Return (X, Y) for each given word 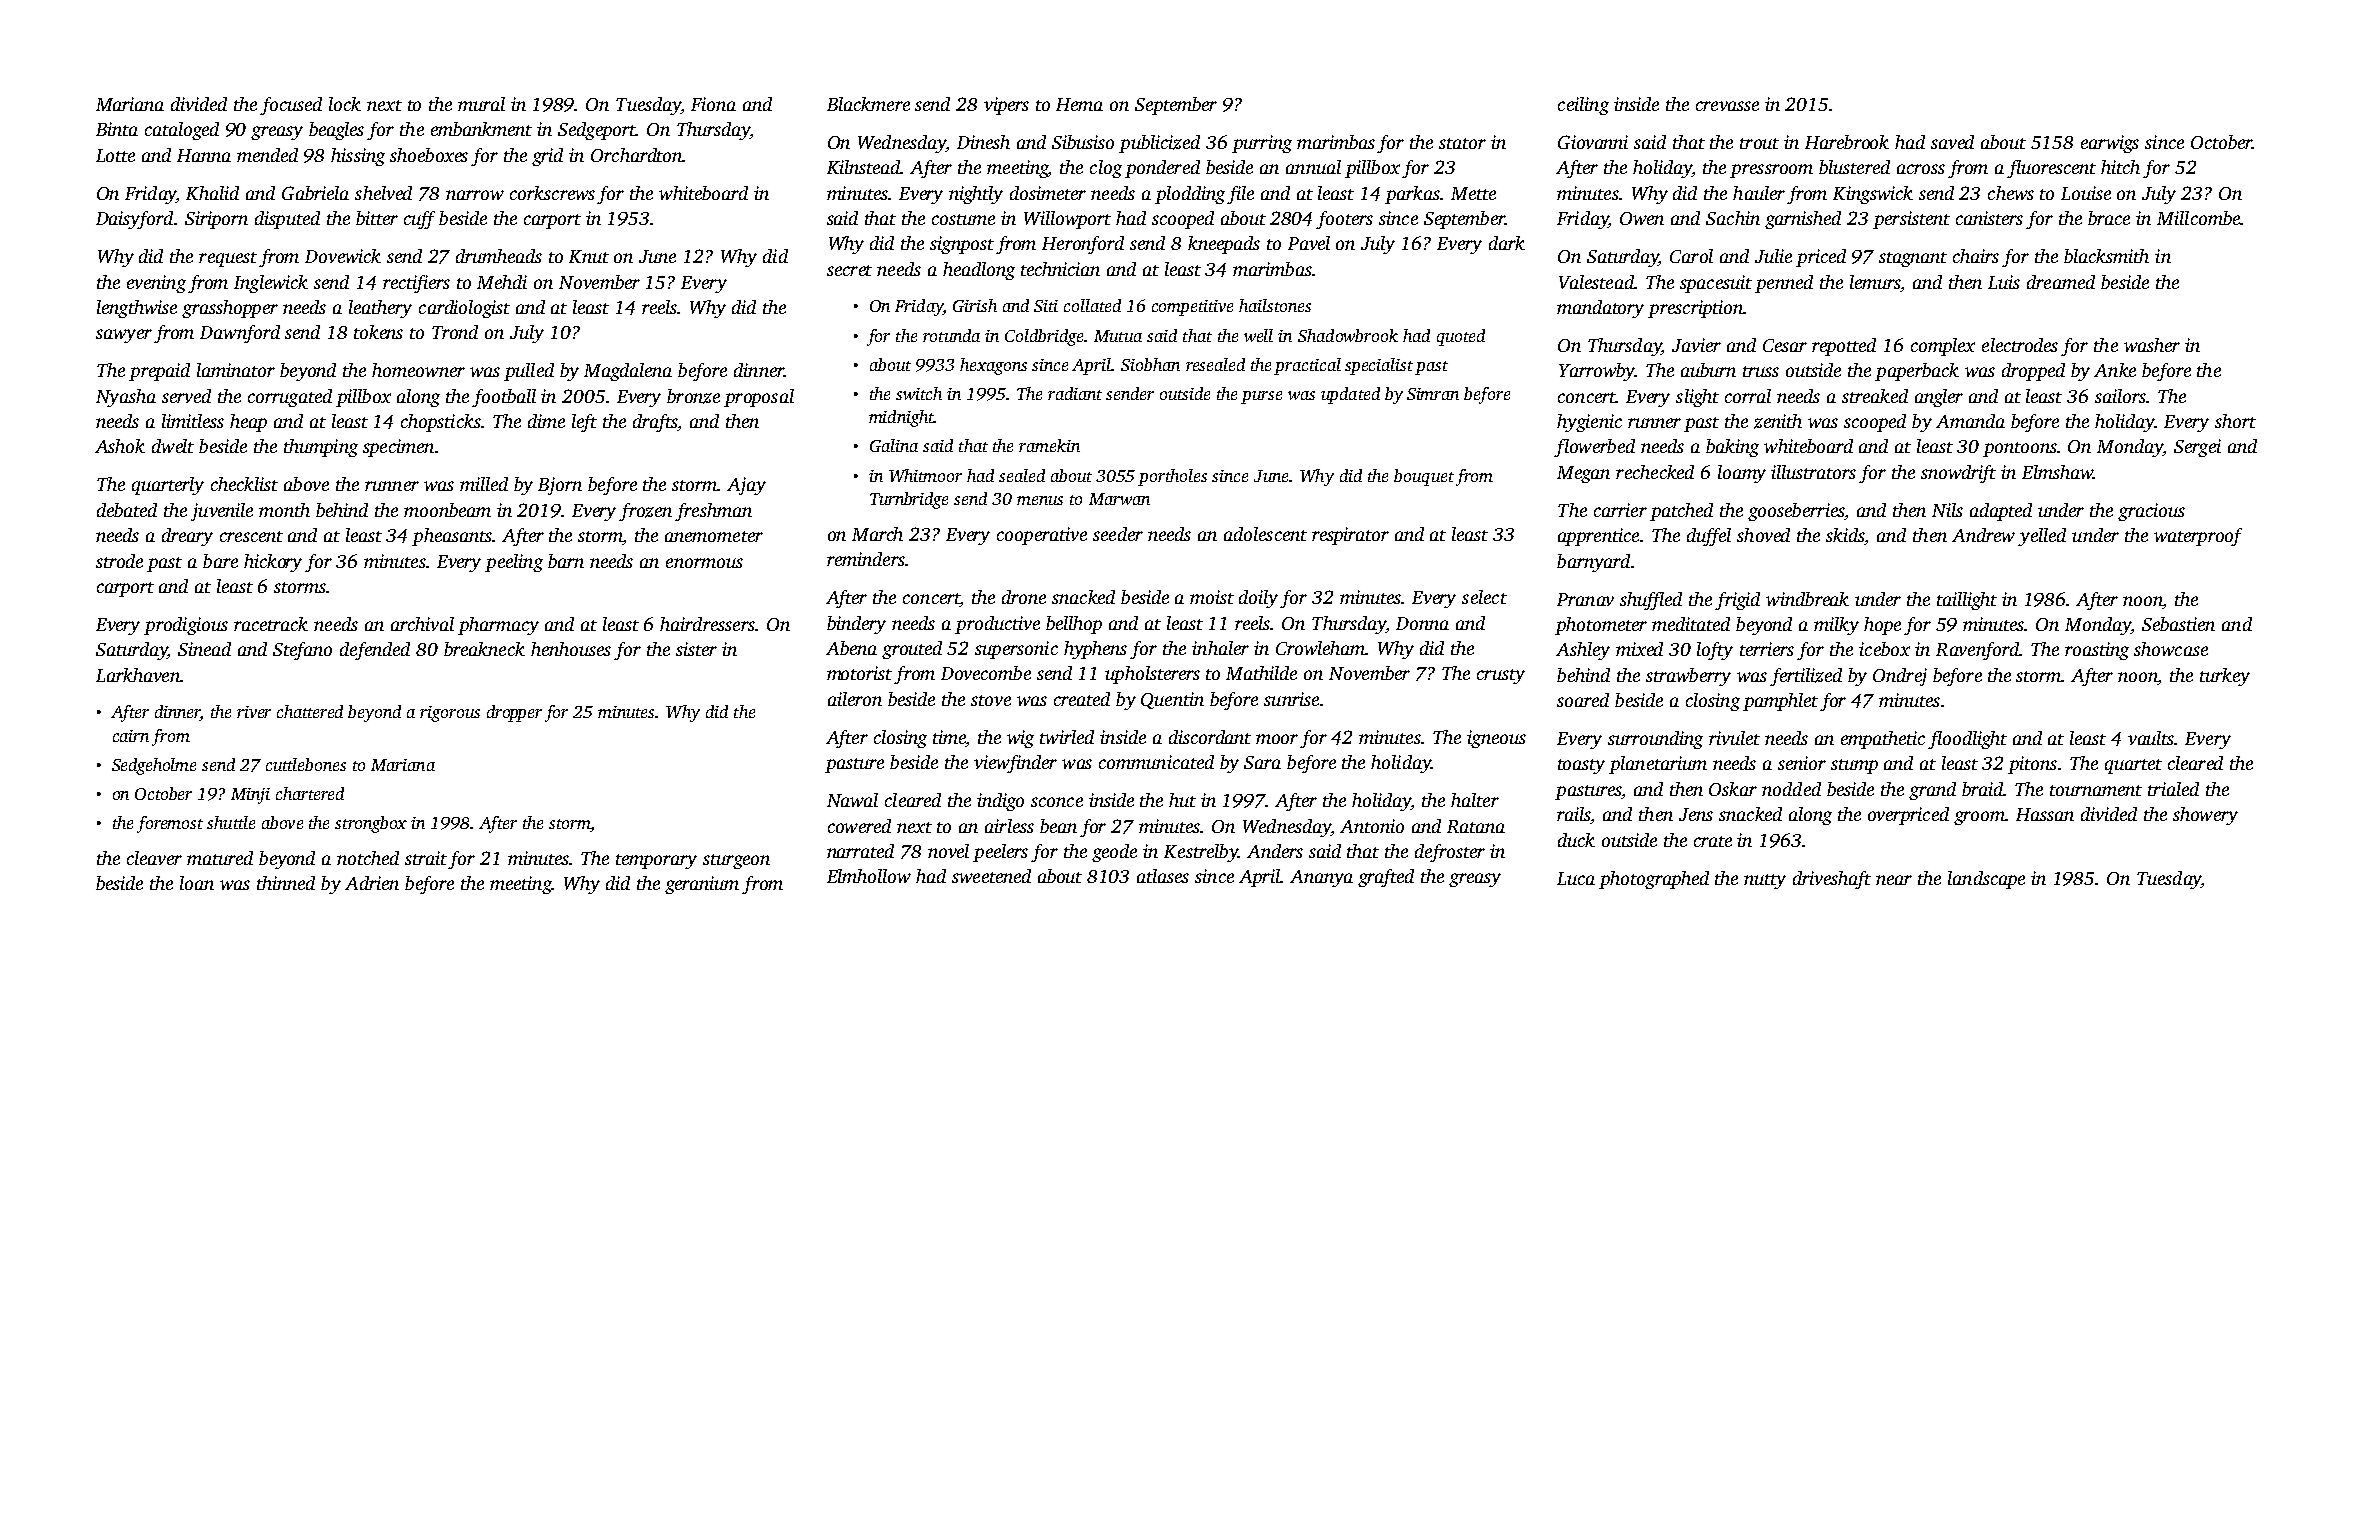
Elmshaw (2057, 472)
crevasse (1727, 106)
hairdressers (707, 624)
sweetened (991, 876)
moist (1212, 597)
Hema (1079, 104)
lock (345, 104)
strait (426, 858)
